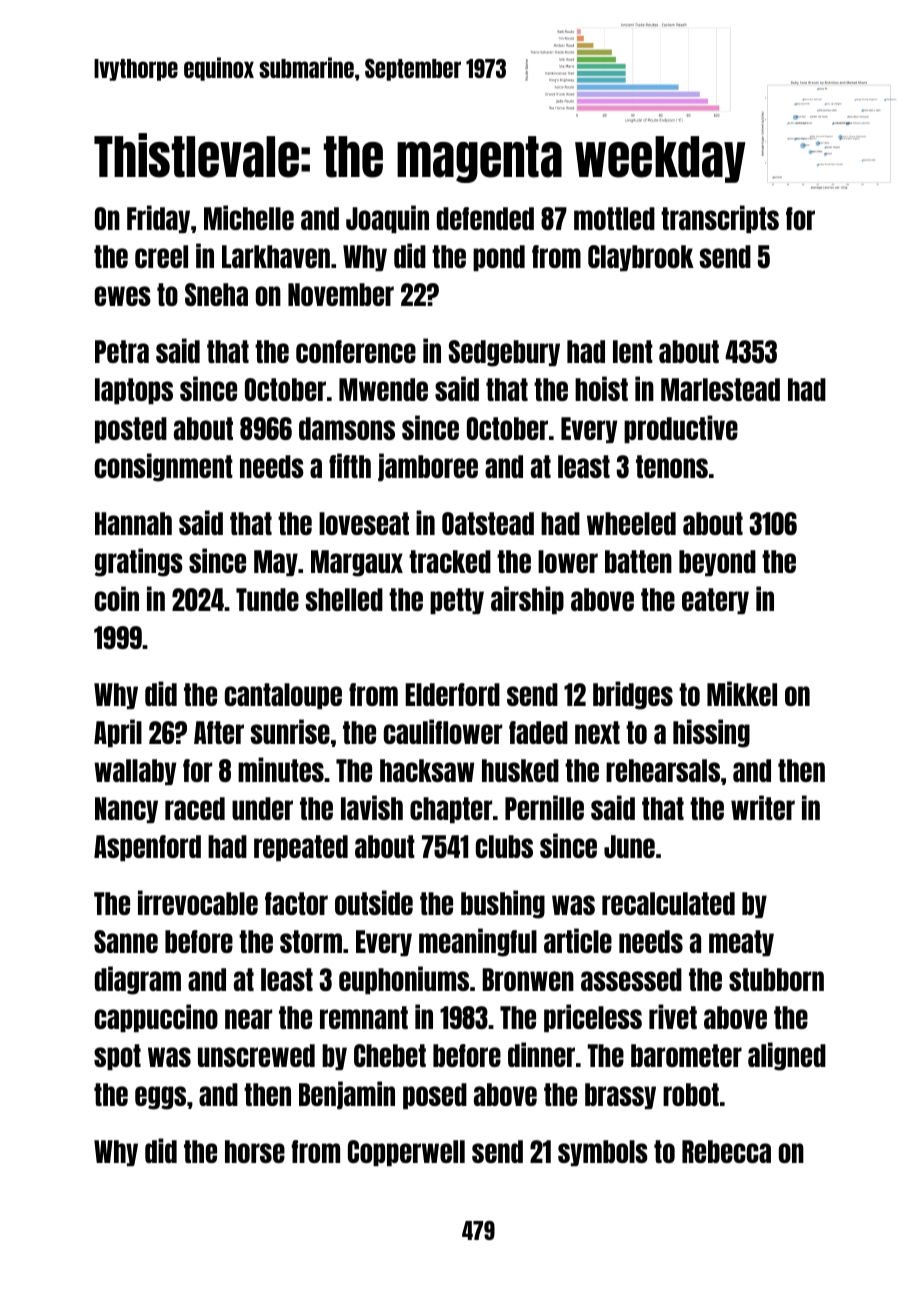  I want to click on aligned, so click(787, 1056).
